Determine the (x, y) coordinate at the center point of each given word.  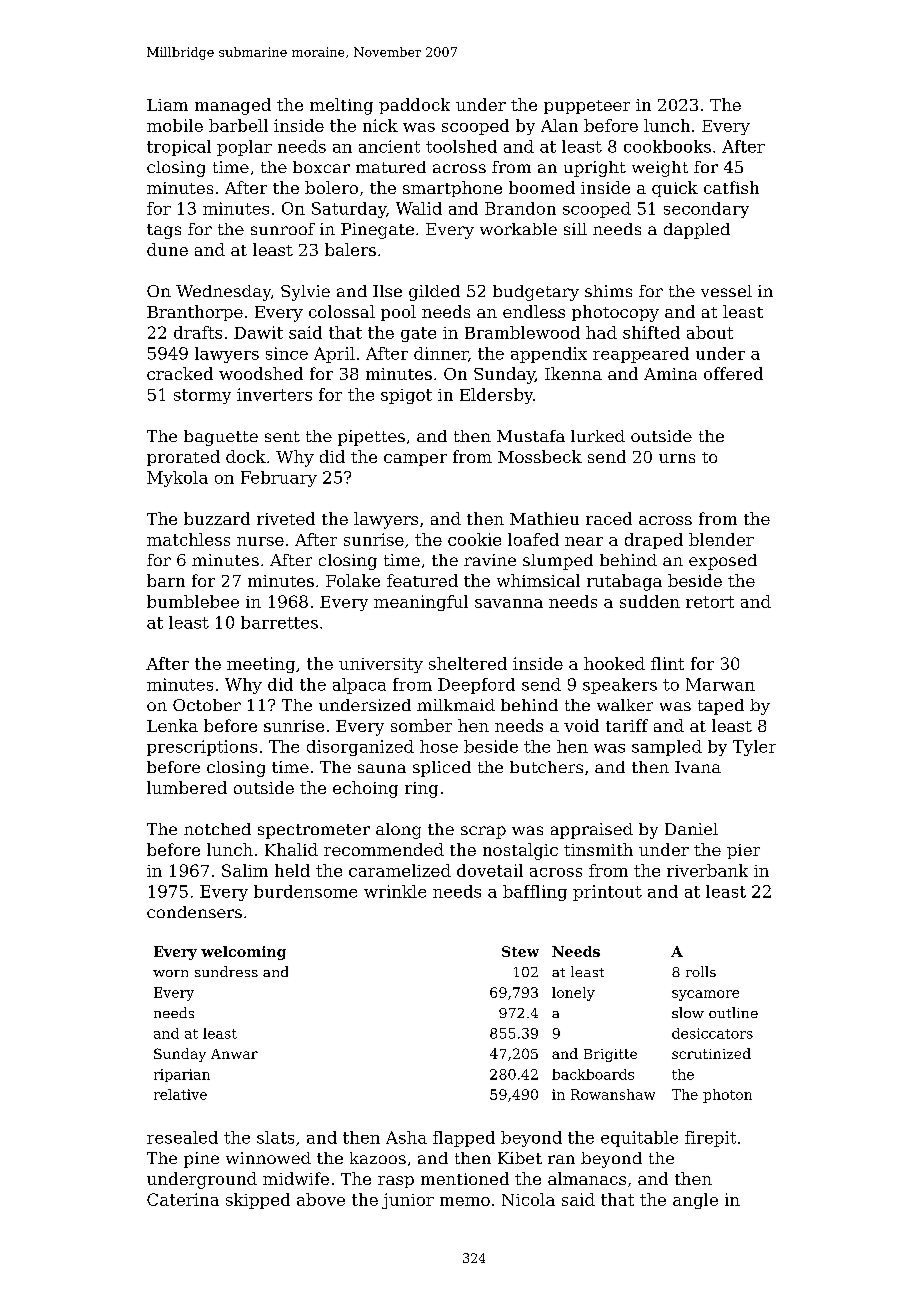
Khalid (291, 849)
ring (421, 790)
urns (677, 458)
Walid (419, 208)
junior (408, 1201)
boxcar (321, 167)
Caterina (183, 1199)
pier (743, 851)
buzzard (217, 518)
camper (415, 460)
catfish (731, 187)
